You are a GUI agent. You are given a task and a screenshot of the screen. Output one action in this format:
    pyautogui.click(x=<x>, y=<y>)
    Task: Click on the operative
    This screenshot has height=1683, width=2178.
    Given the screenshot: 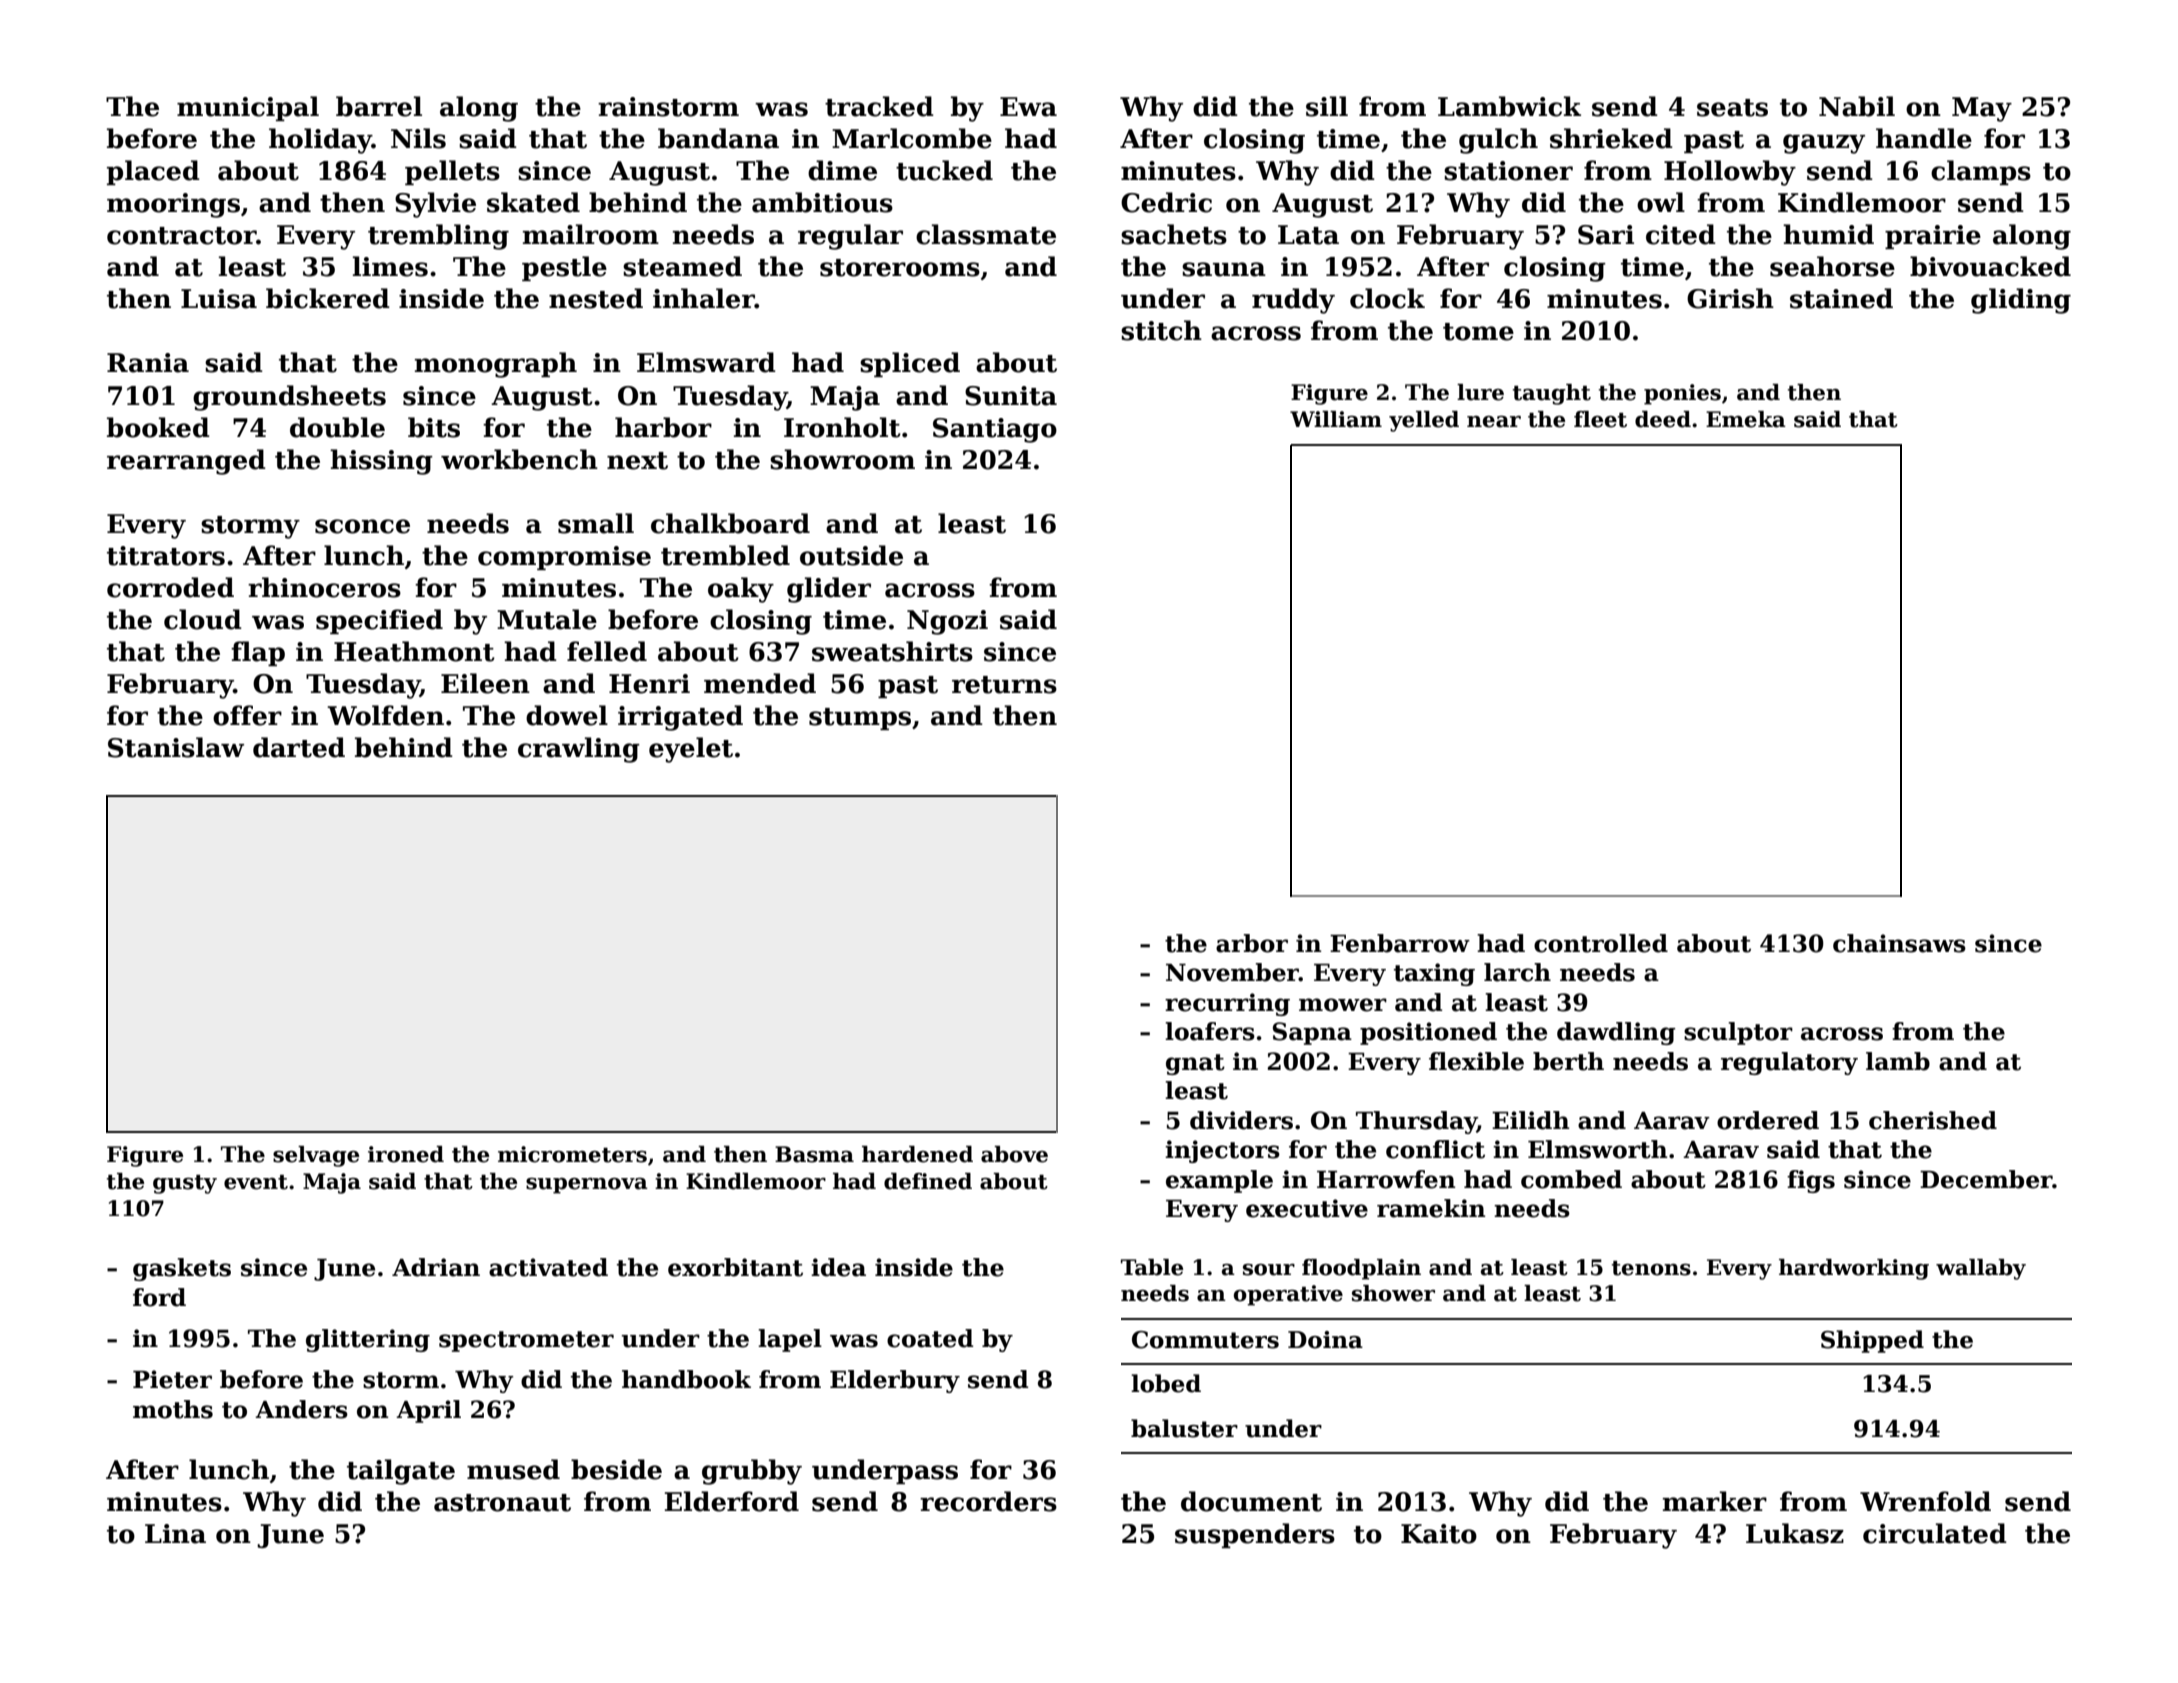 What is the action you would take?
    pyautogui.click(x=1288, y=1295)
